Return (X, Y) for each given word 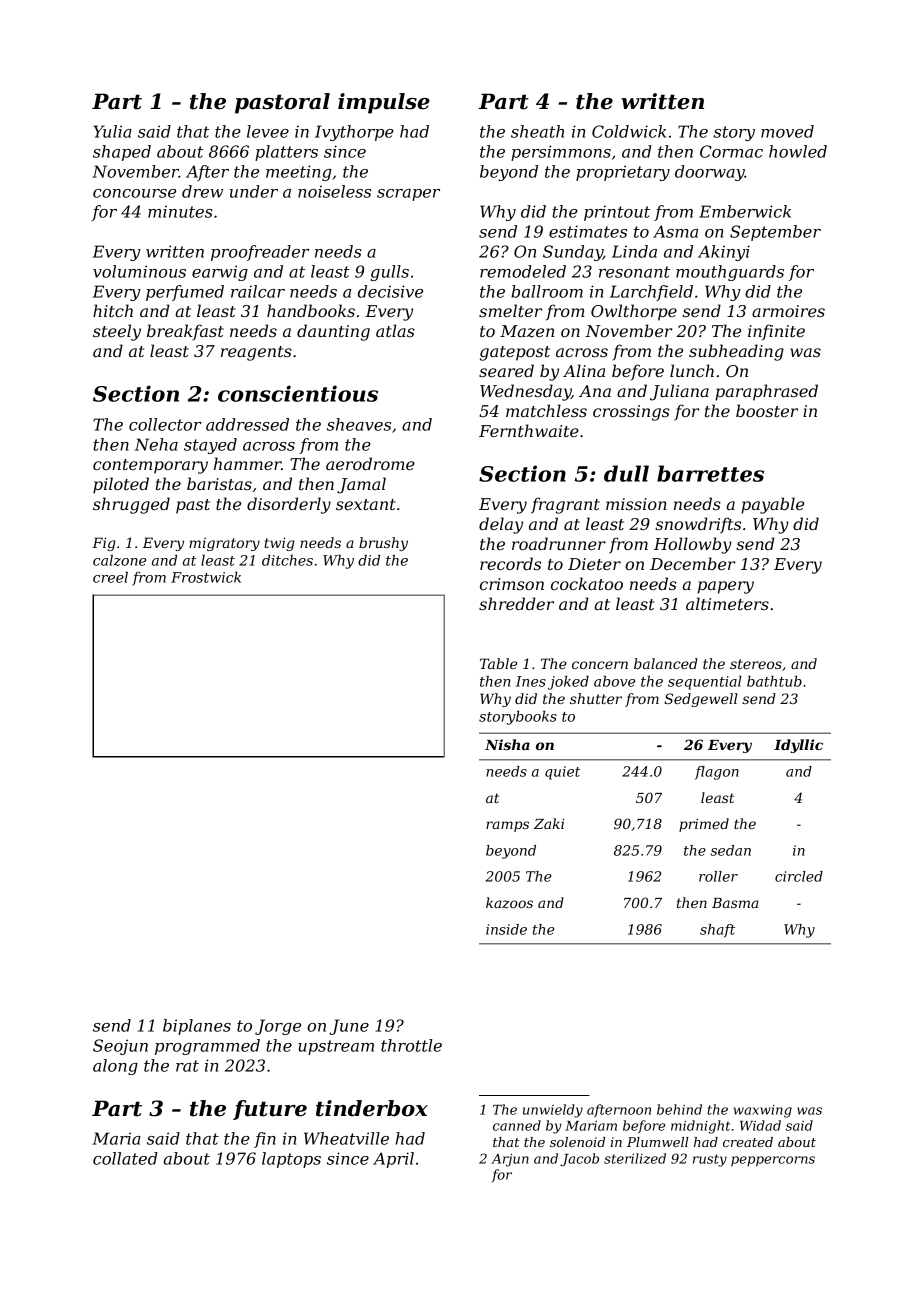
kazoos (509, 903)
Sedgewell (701, 700)
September (775, 233)
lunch (692, 370)
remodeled (523, 271)
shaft (717, 931)
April (393, 1160)
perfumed (185, 293)
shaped (122, 153)
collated (125, 1158)
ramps (507, 826)
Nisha (507, 744)
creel (110, 577)
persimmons (561, 153)
